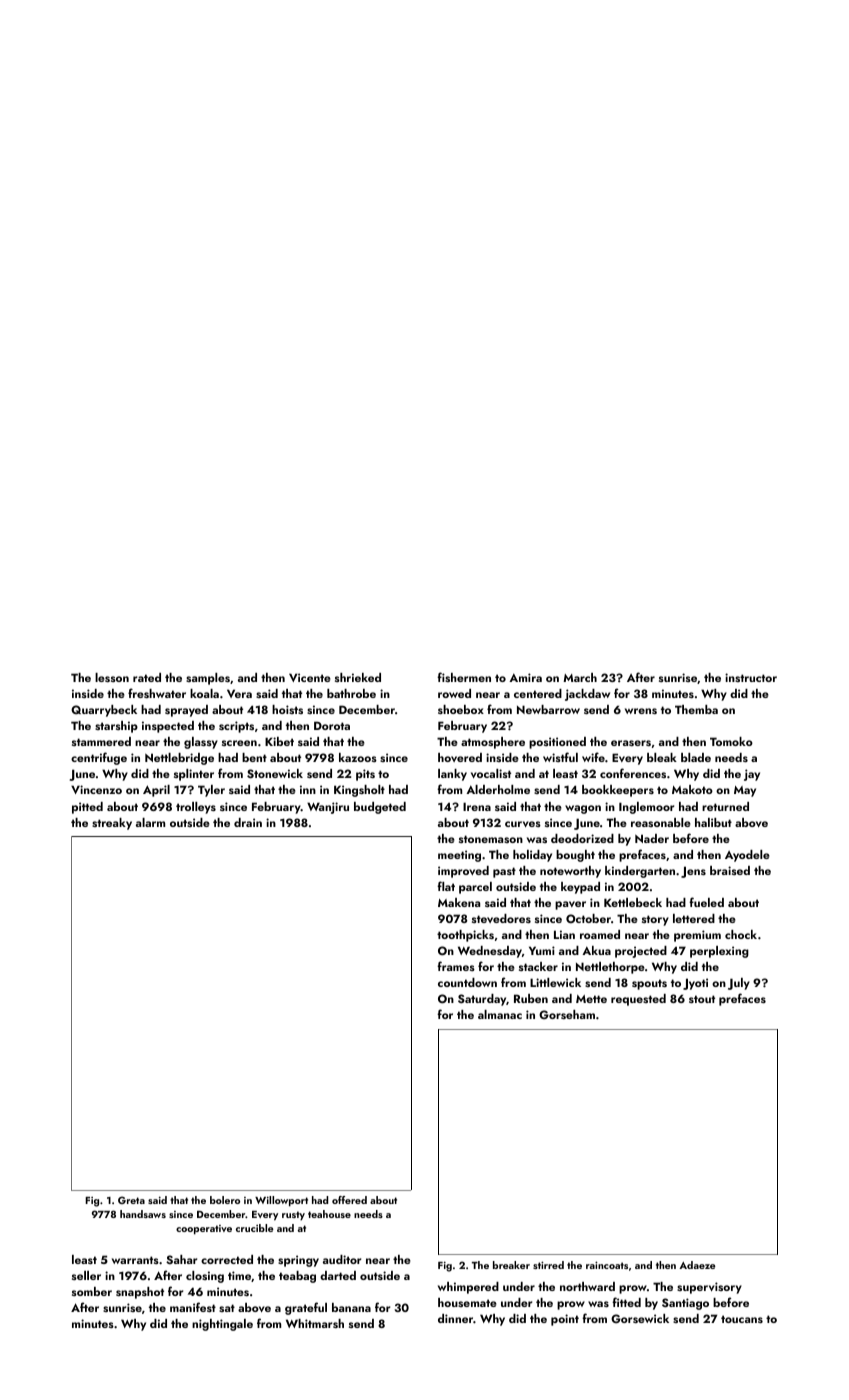 The image size is (849, 1400). What do you see at coordinates (380, 808) in the page?
I see `budgeted` at bounding box center [380, 808].
